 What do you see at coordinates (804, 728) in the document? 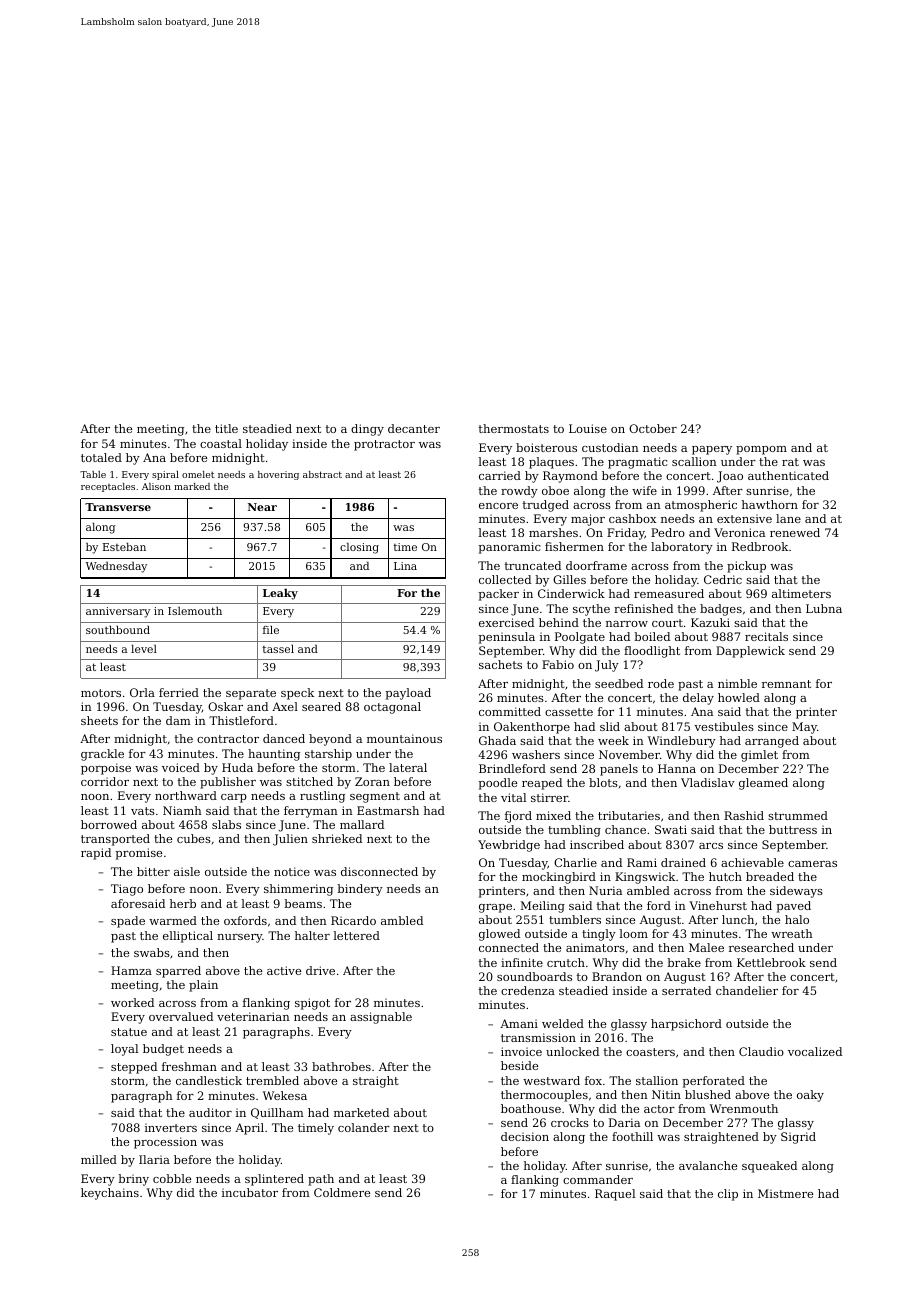
I see `May` at bounding box center [804, 728].
